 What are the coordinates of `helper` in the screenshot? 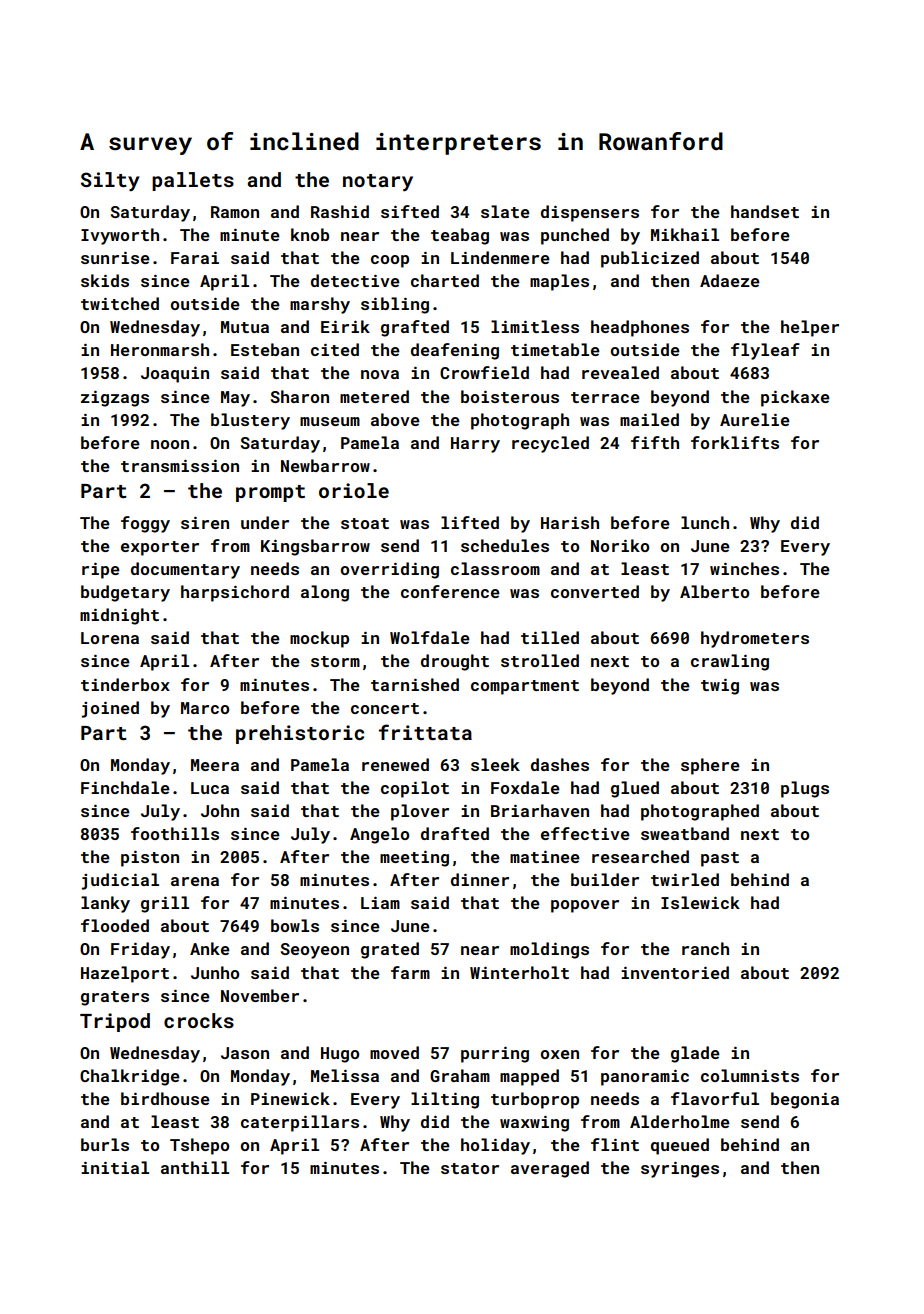 It's located at (810, 328).
